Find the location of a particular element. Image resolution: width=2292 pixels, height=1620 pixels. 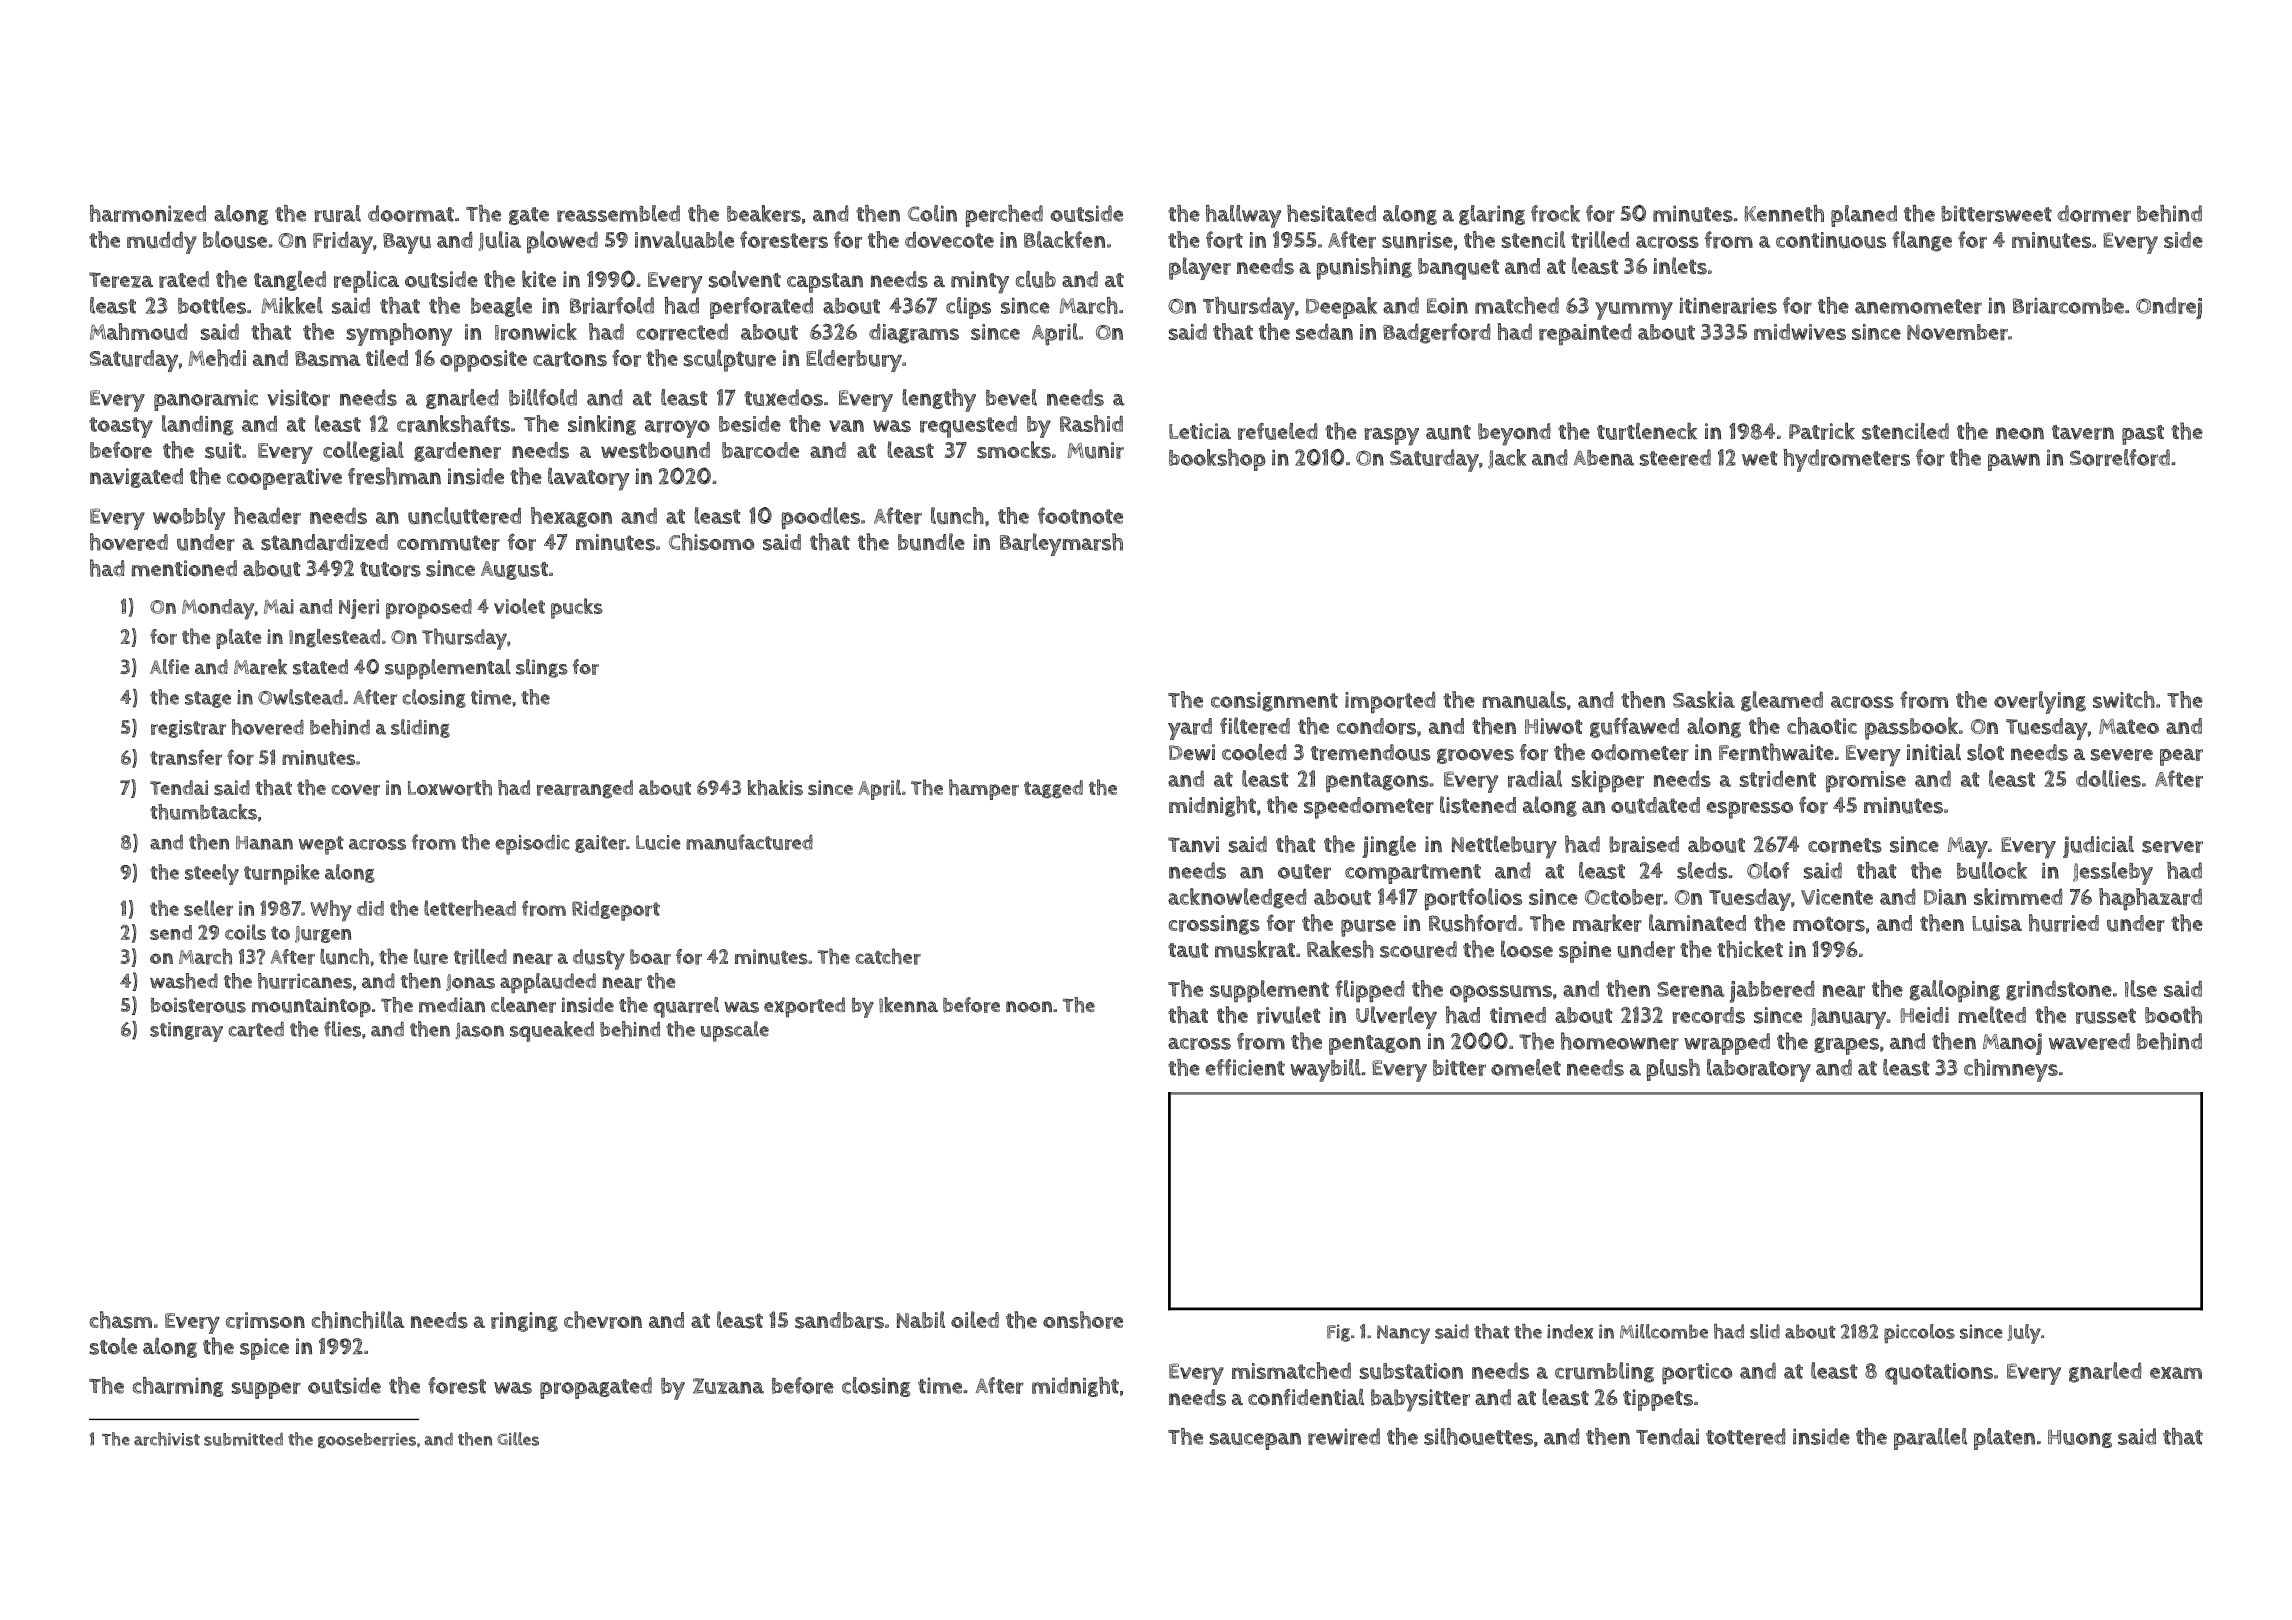

hesitated is located at coordinates (1331, 213).
